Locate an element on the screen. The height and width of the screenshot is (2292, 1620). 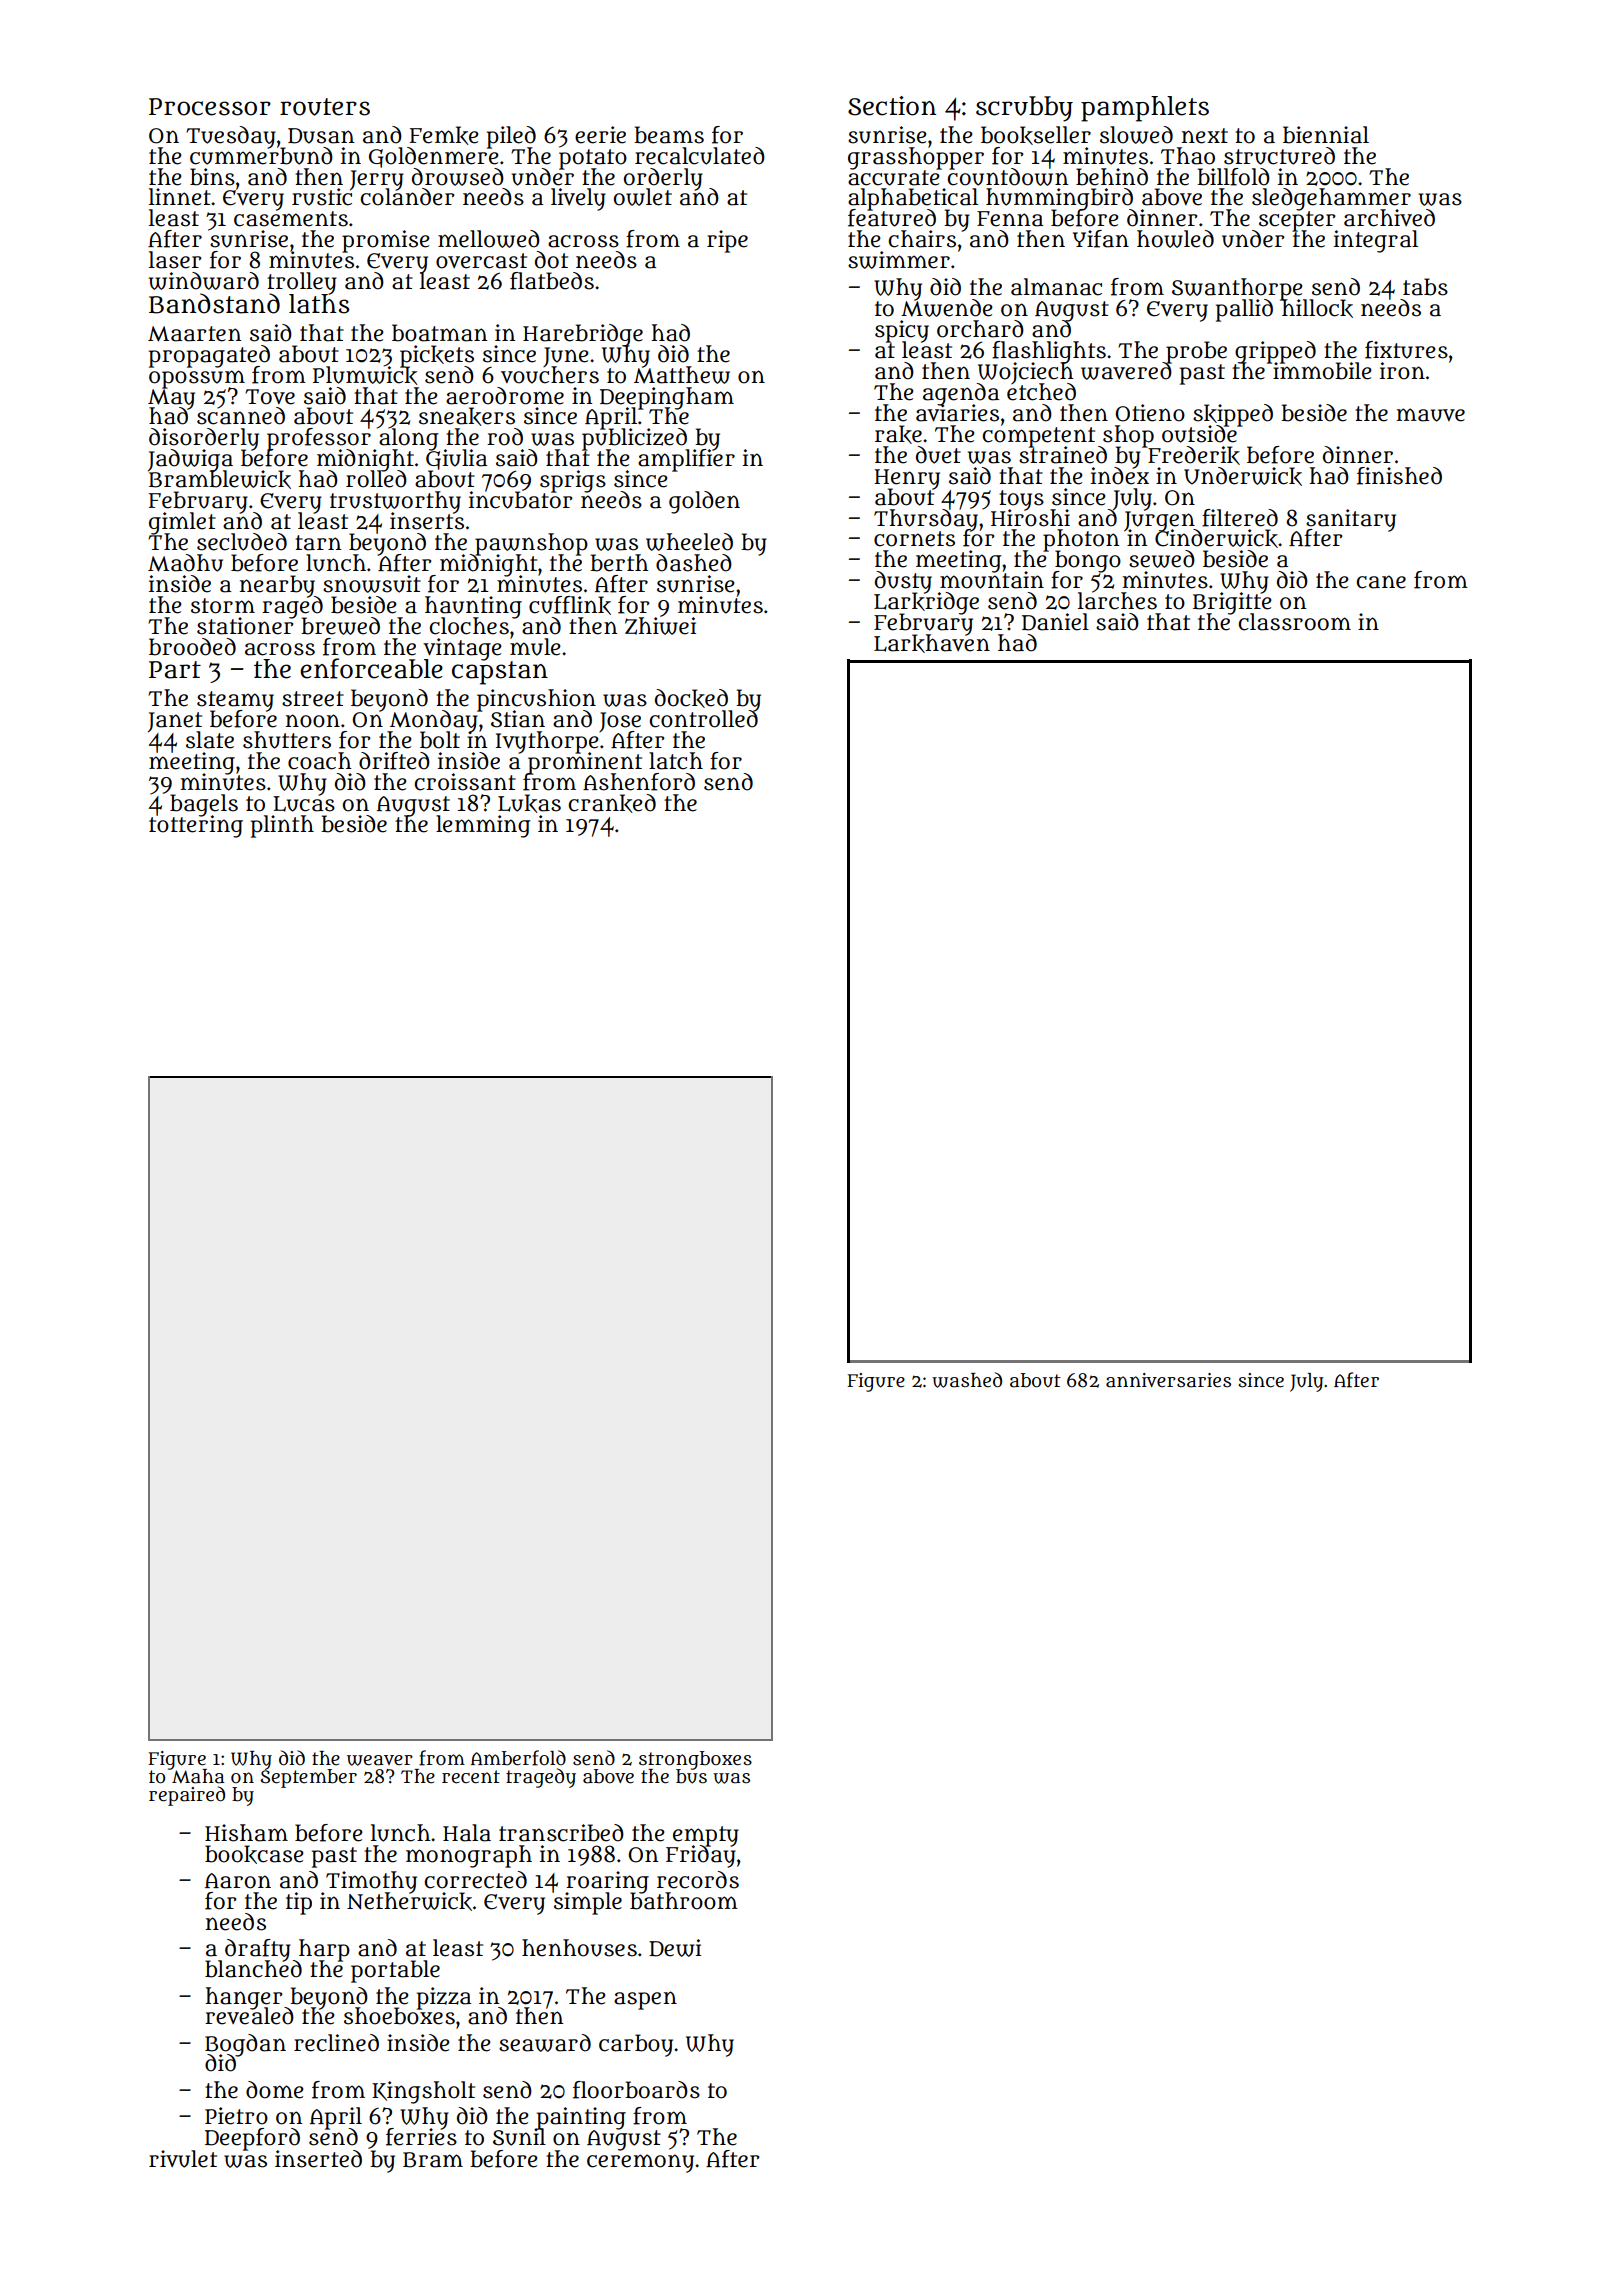
washed is located at coordinates (967, 1380).
